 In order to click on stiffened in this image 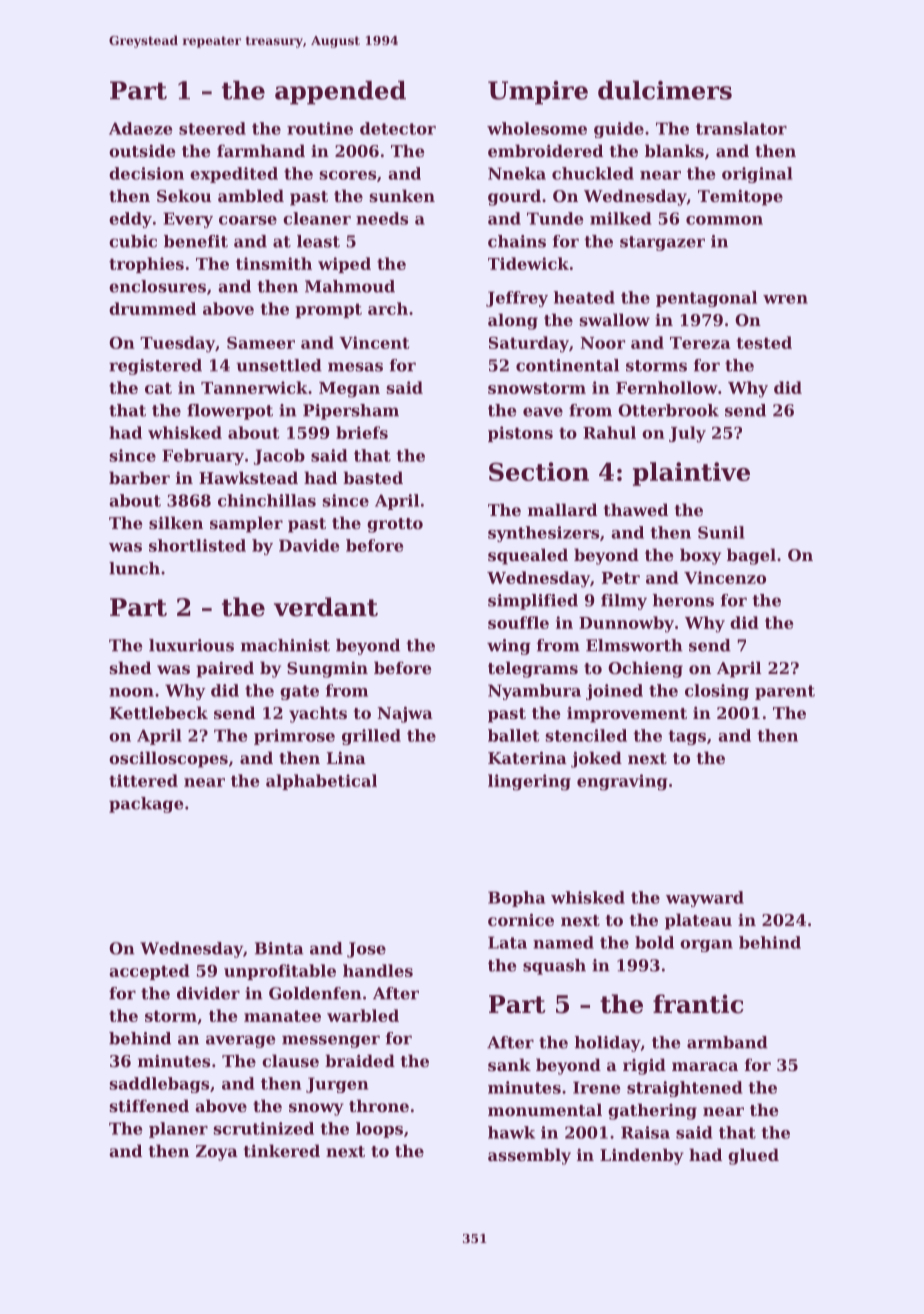, I will do `click(149, 1105)`.
